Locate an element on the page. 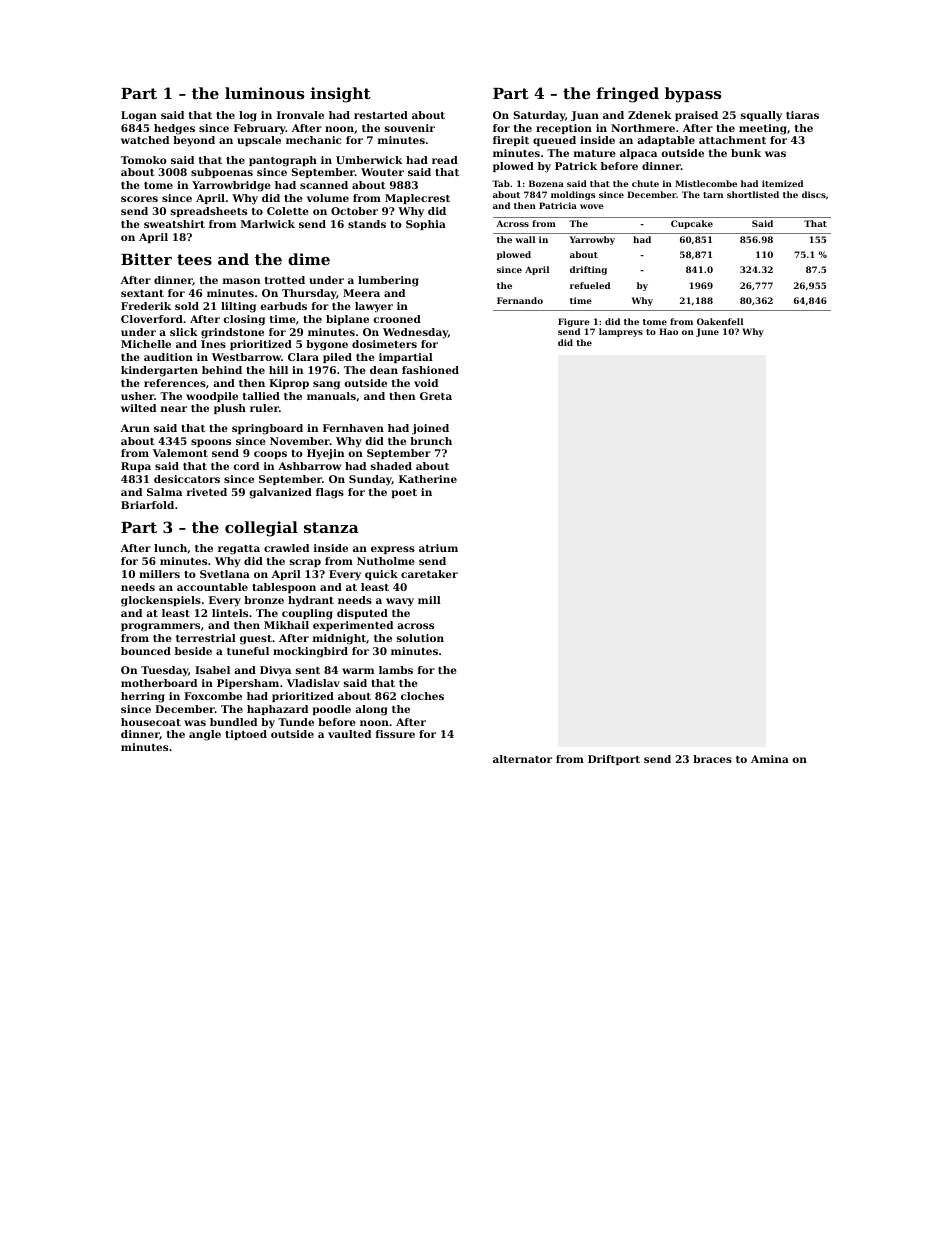  Amina is located at coordinates (770, 759).
